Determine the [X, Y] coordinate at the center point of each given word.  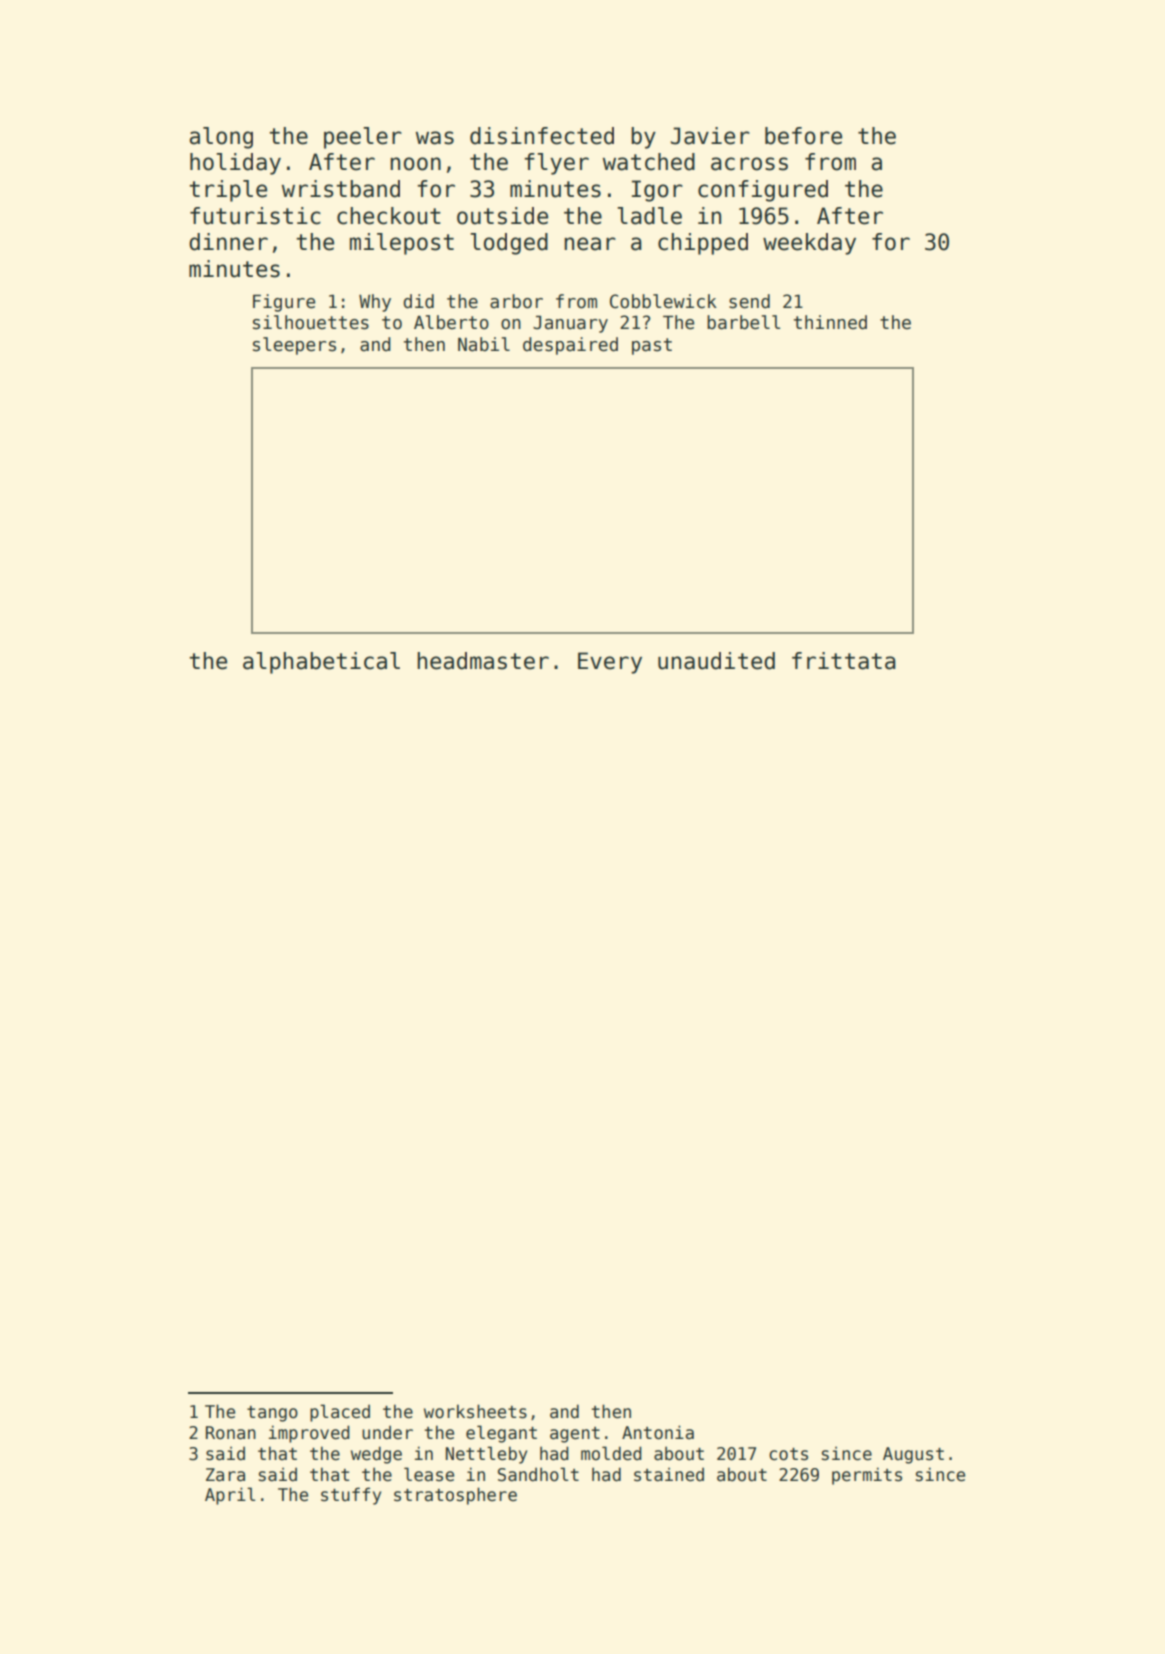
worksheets [475, 1411]
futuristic [255, 216]
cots [788, 1454]
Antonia [658, 1432]
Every [610, 663]
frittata [844, 661]
